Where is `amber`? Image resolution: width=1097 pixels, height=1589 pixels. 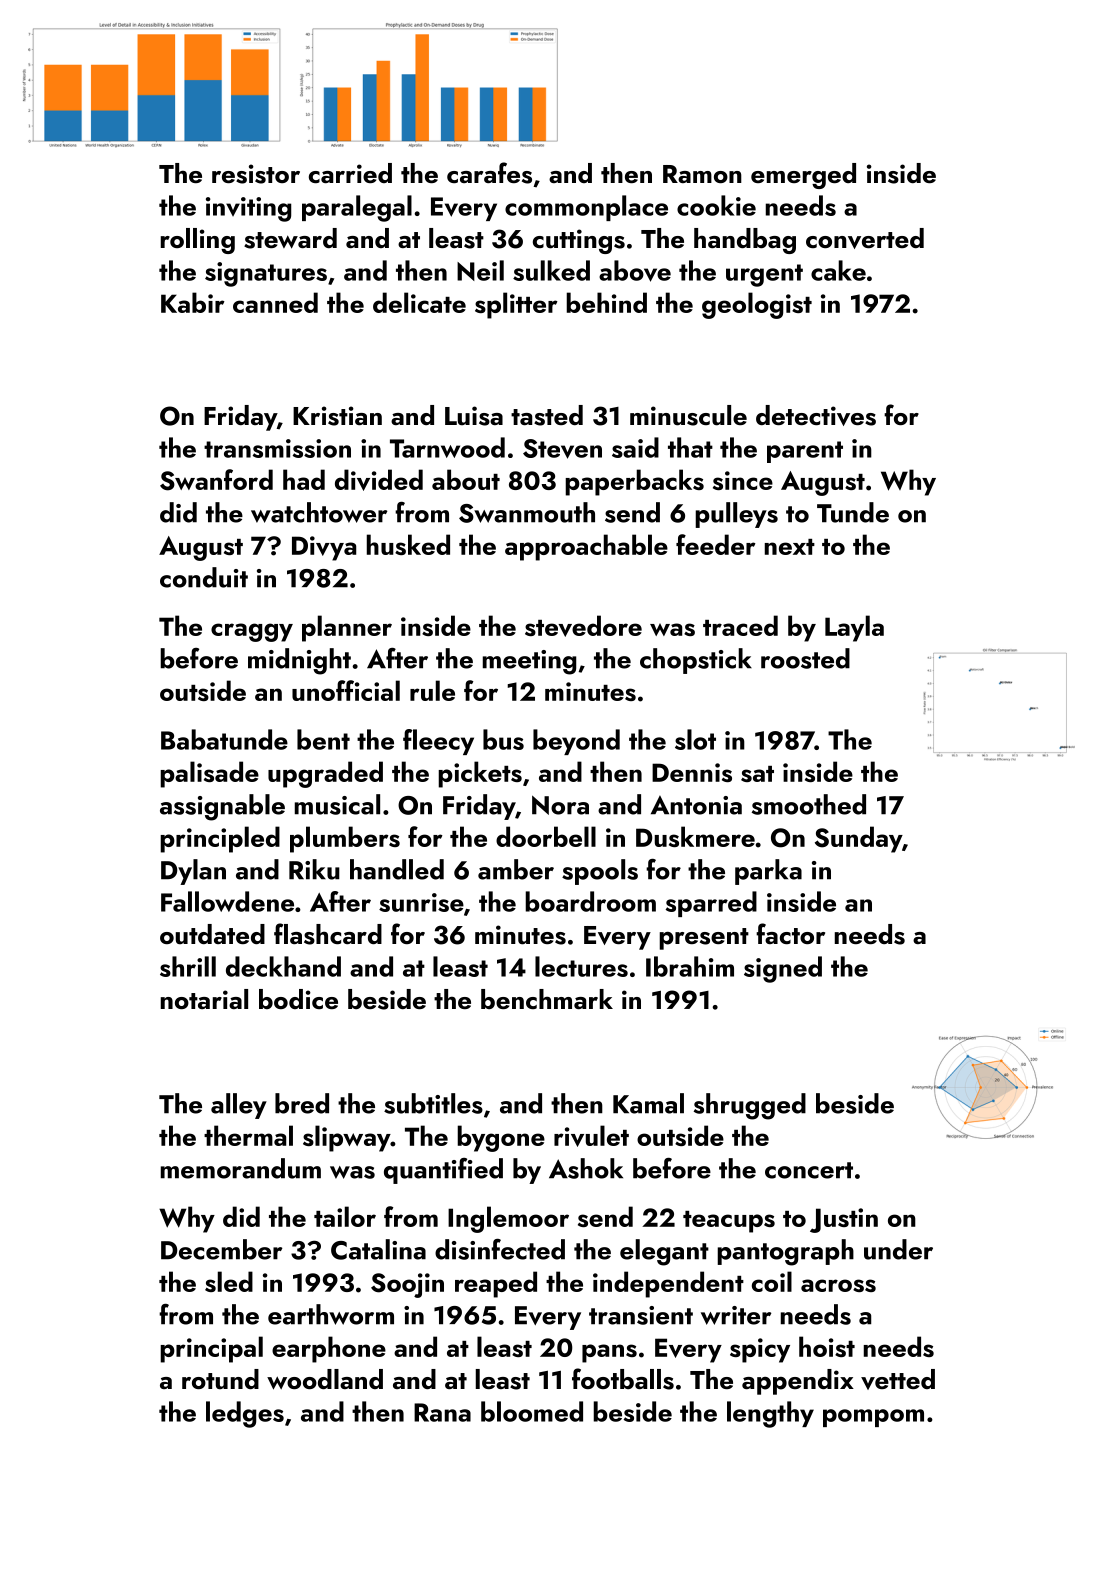 amber is located at coordinates (516, 869).
